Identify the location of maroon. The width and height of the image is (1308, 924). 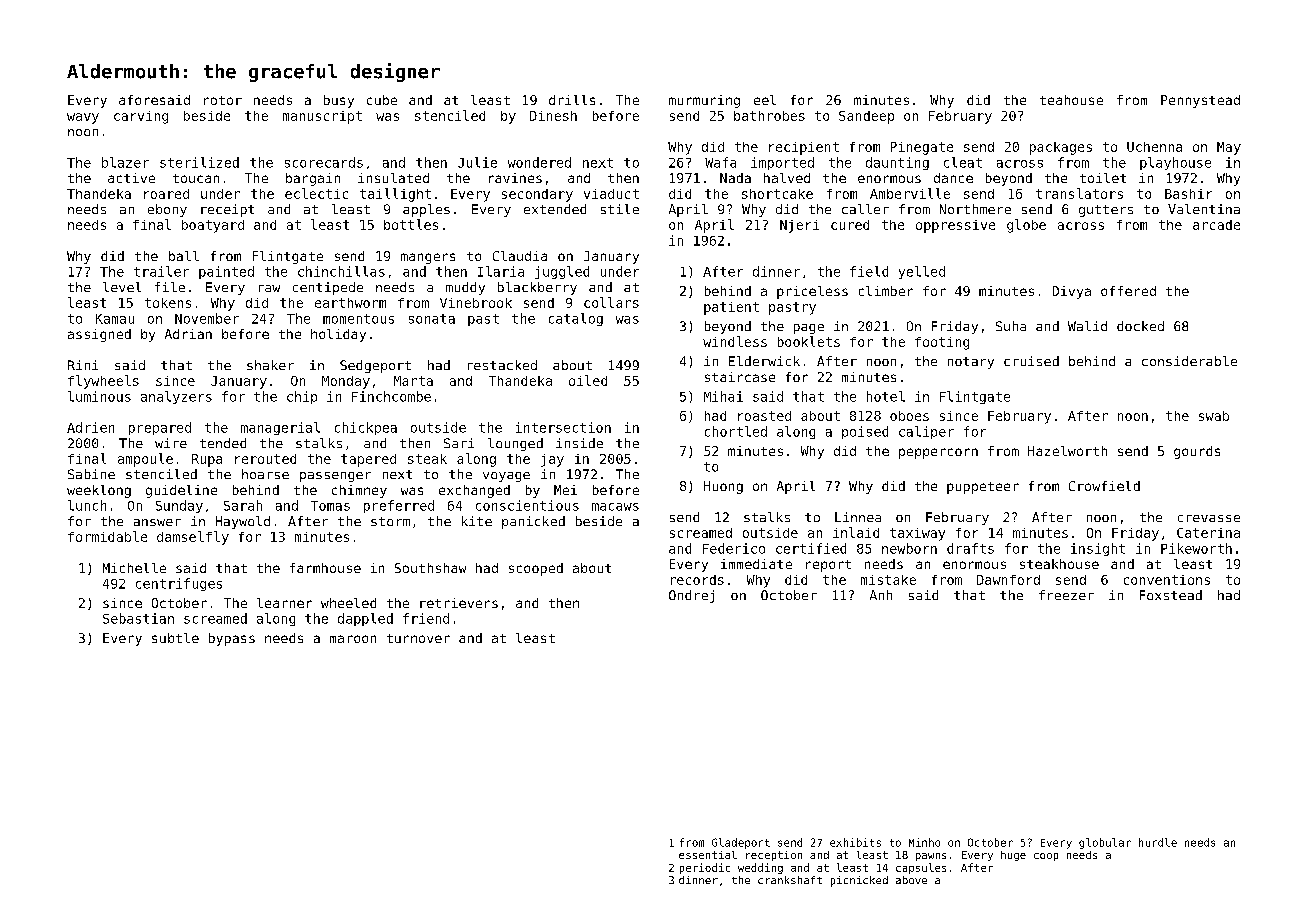
(353, 639).
